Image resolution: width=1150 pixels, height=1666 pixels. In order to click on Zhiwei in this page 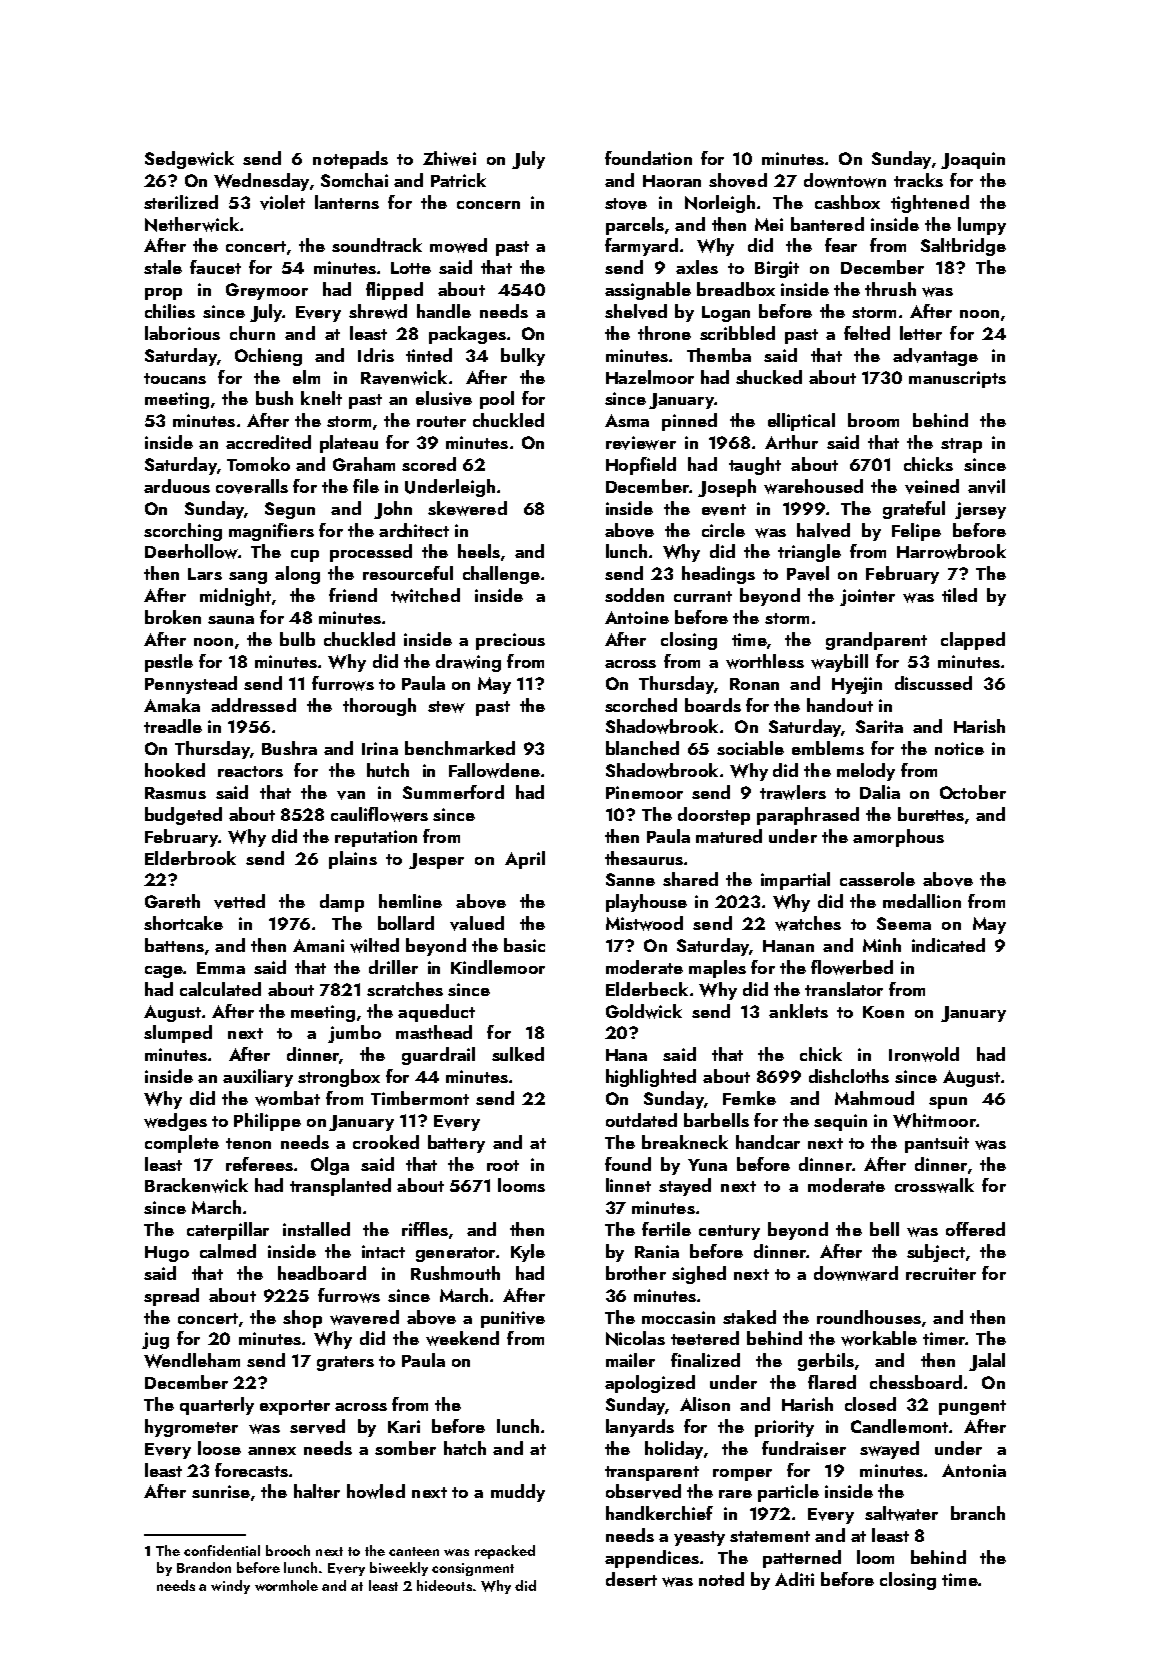, I will do `click(449, 158)`.
